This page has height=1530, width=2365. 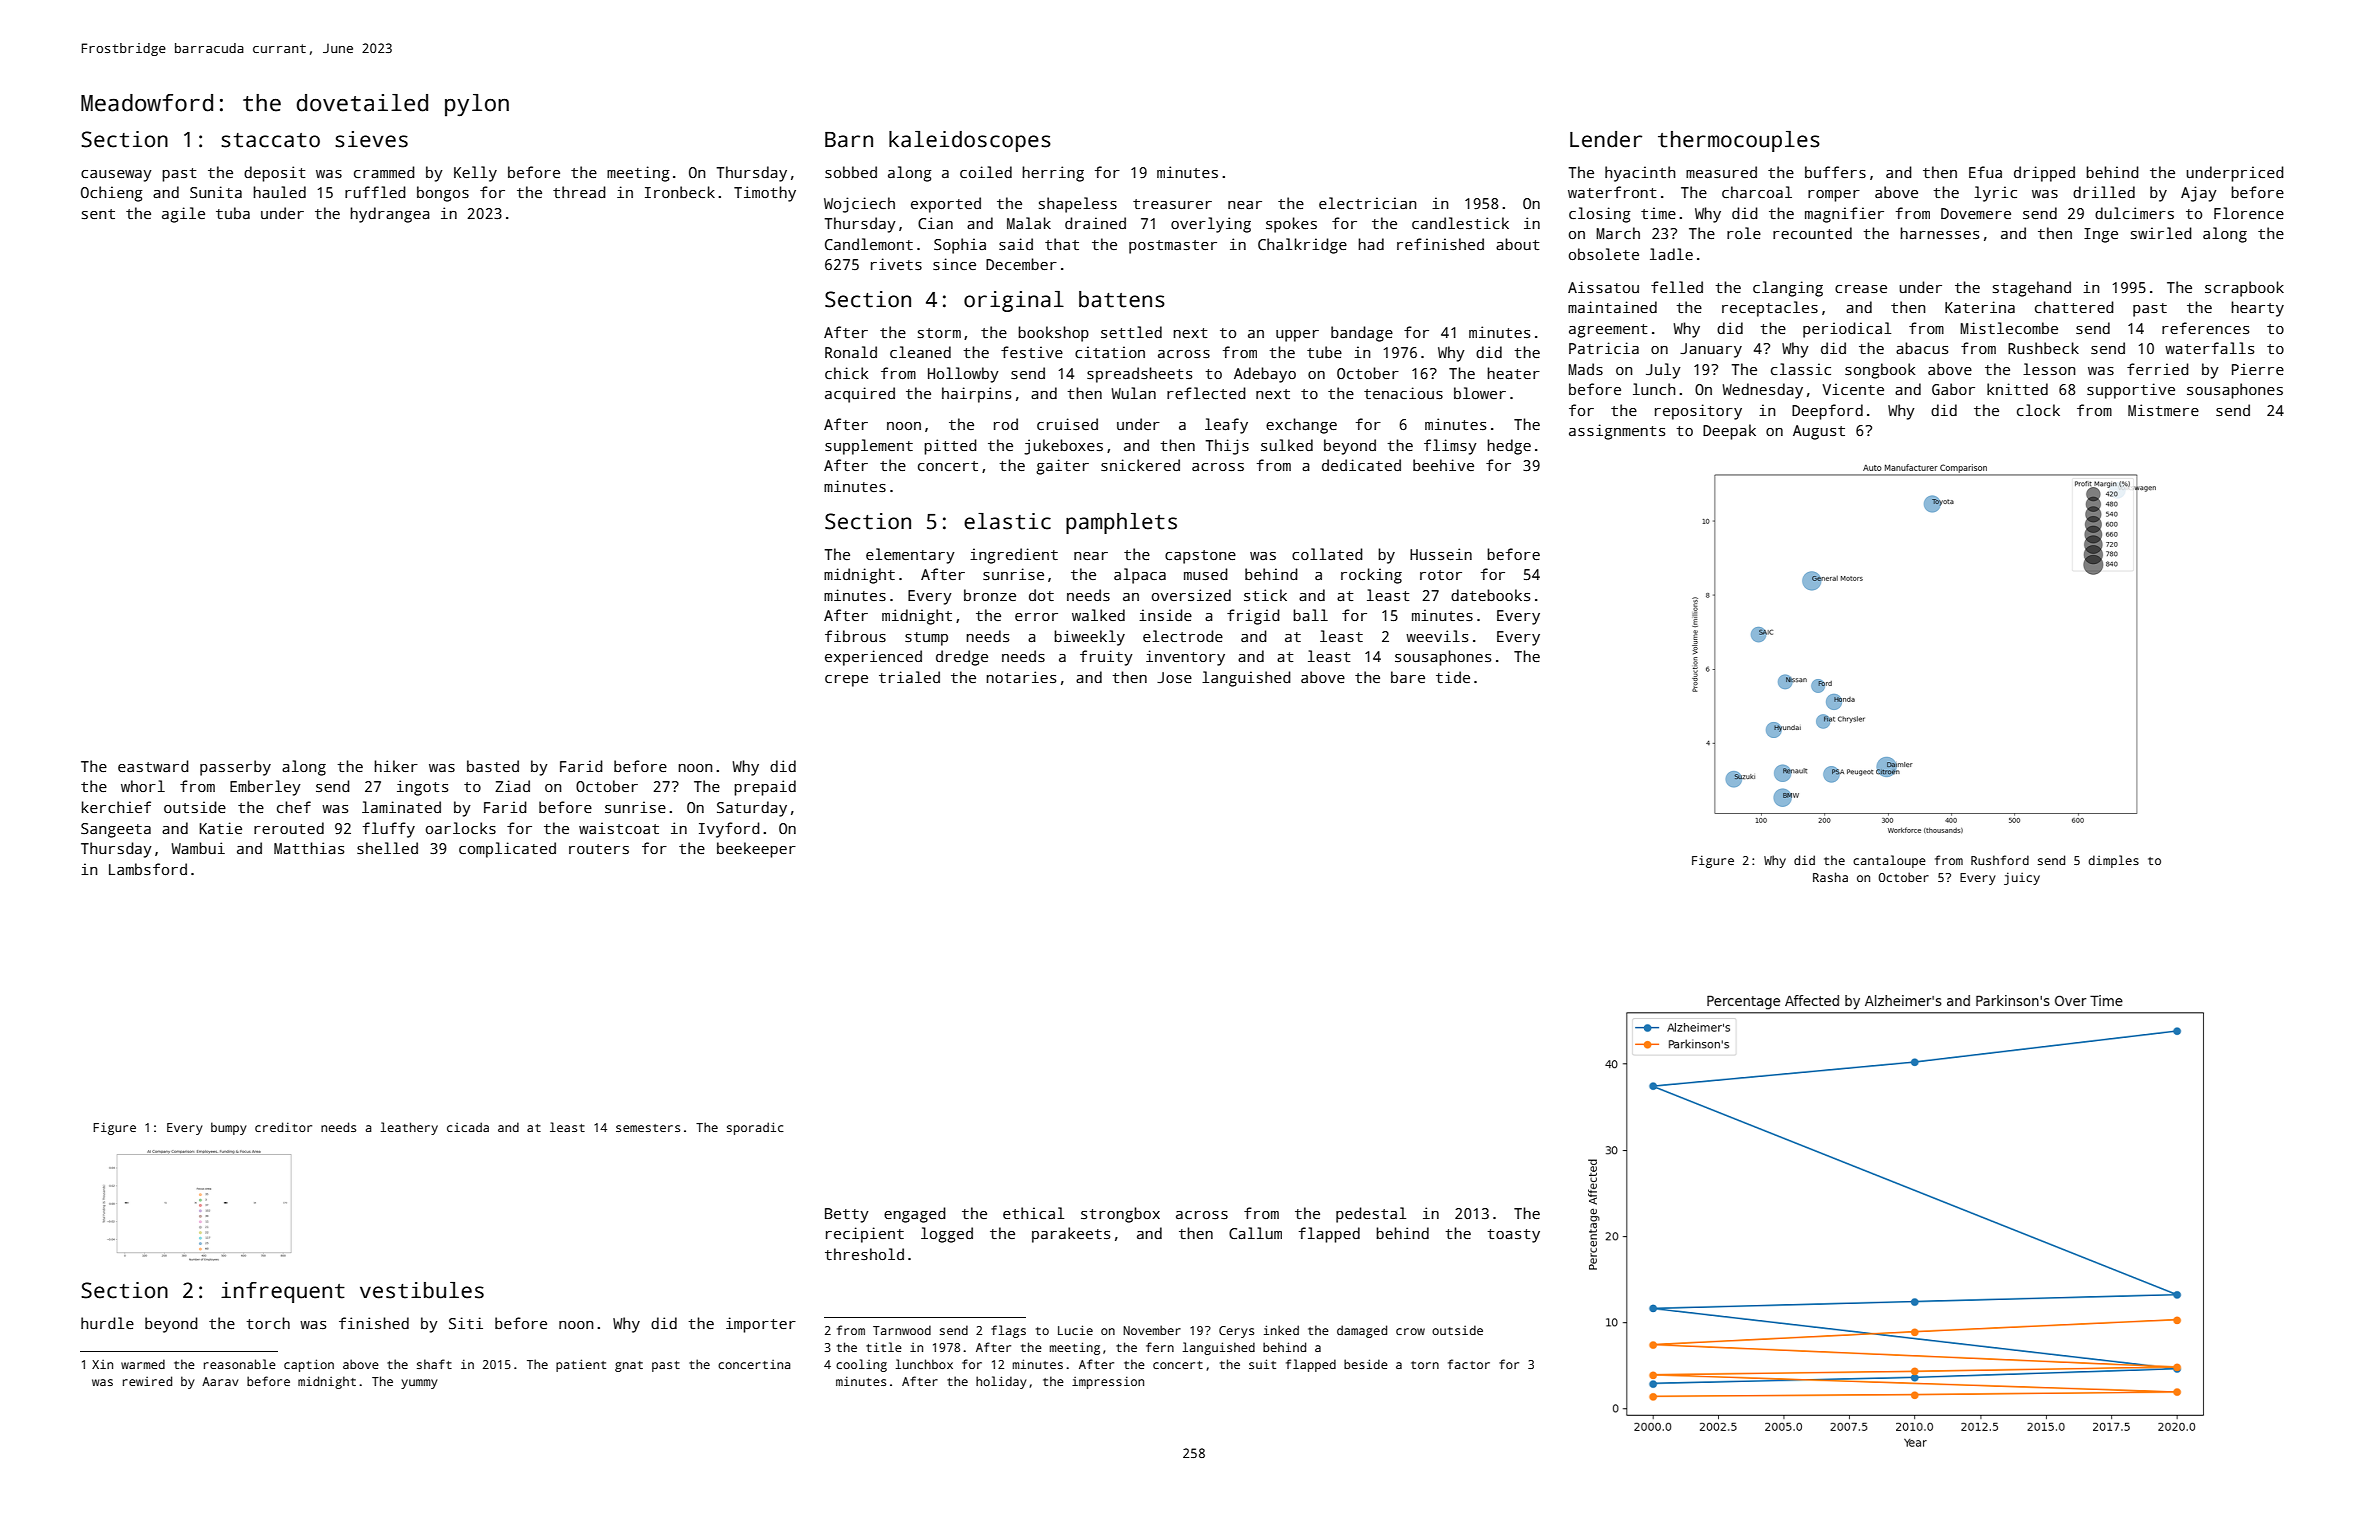 What do you see at coordinates (1453, 677) in the page?
I see `tide` at bounding box center [1453, 677].
